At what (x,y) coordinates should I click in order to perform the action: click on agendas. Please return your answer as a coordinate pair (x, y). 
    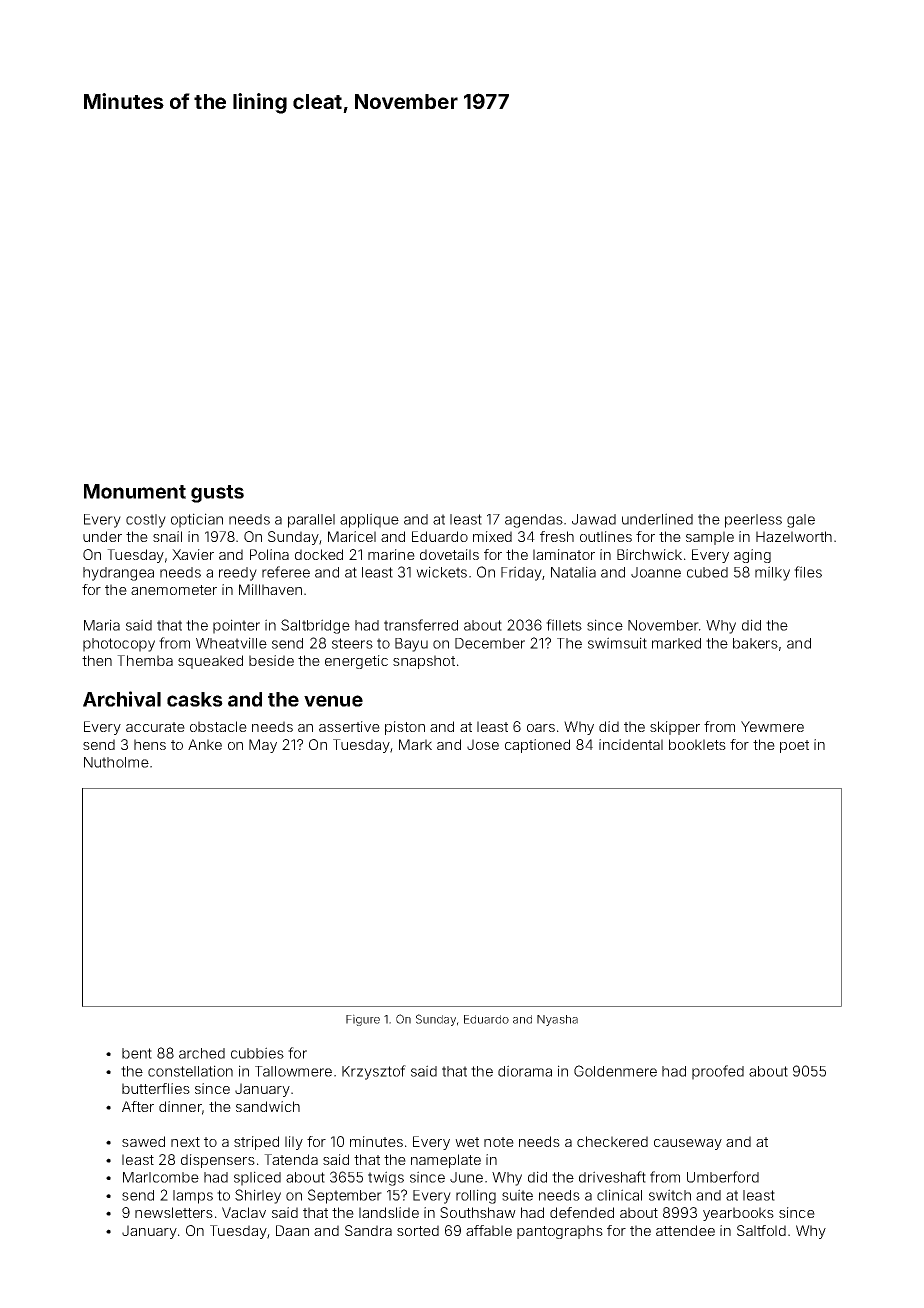
    Looking at the image, I should click on (534, 521).
